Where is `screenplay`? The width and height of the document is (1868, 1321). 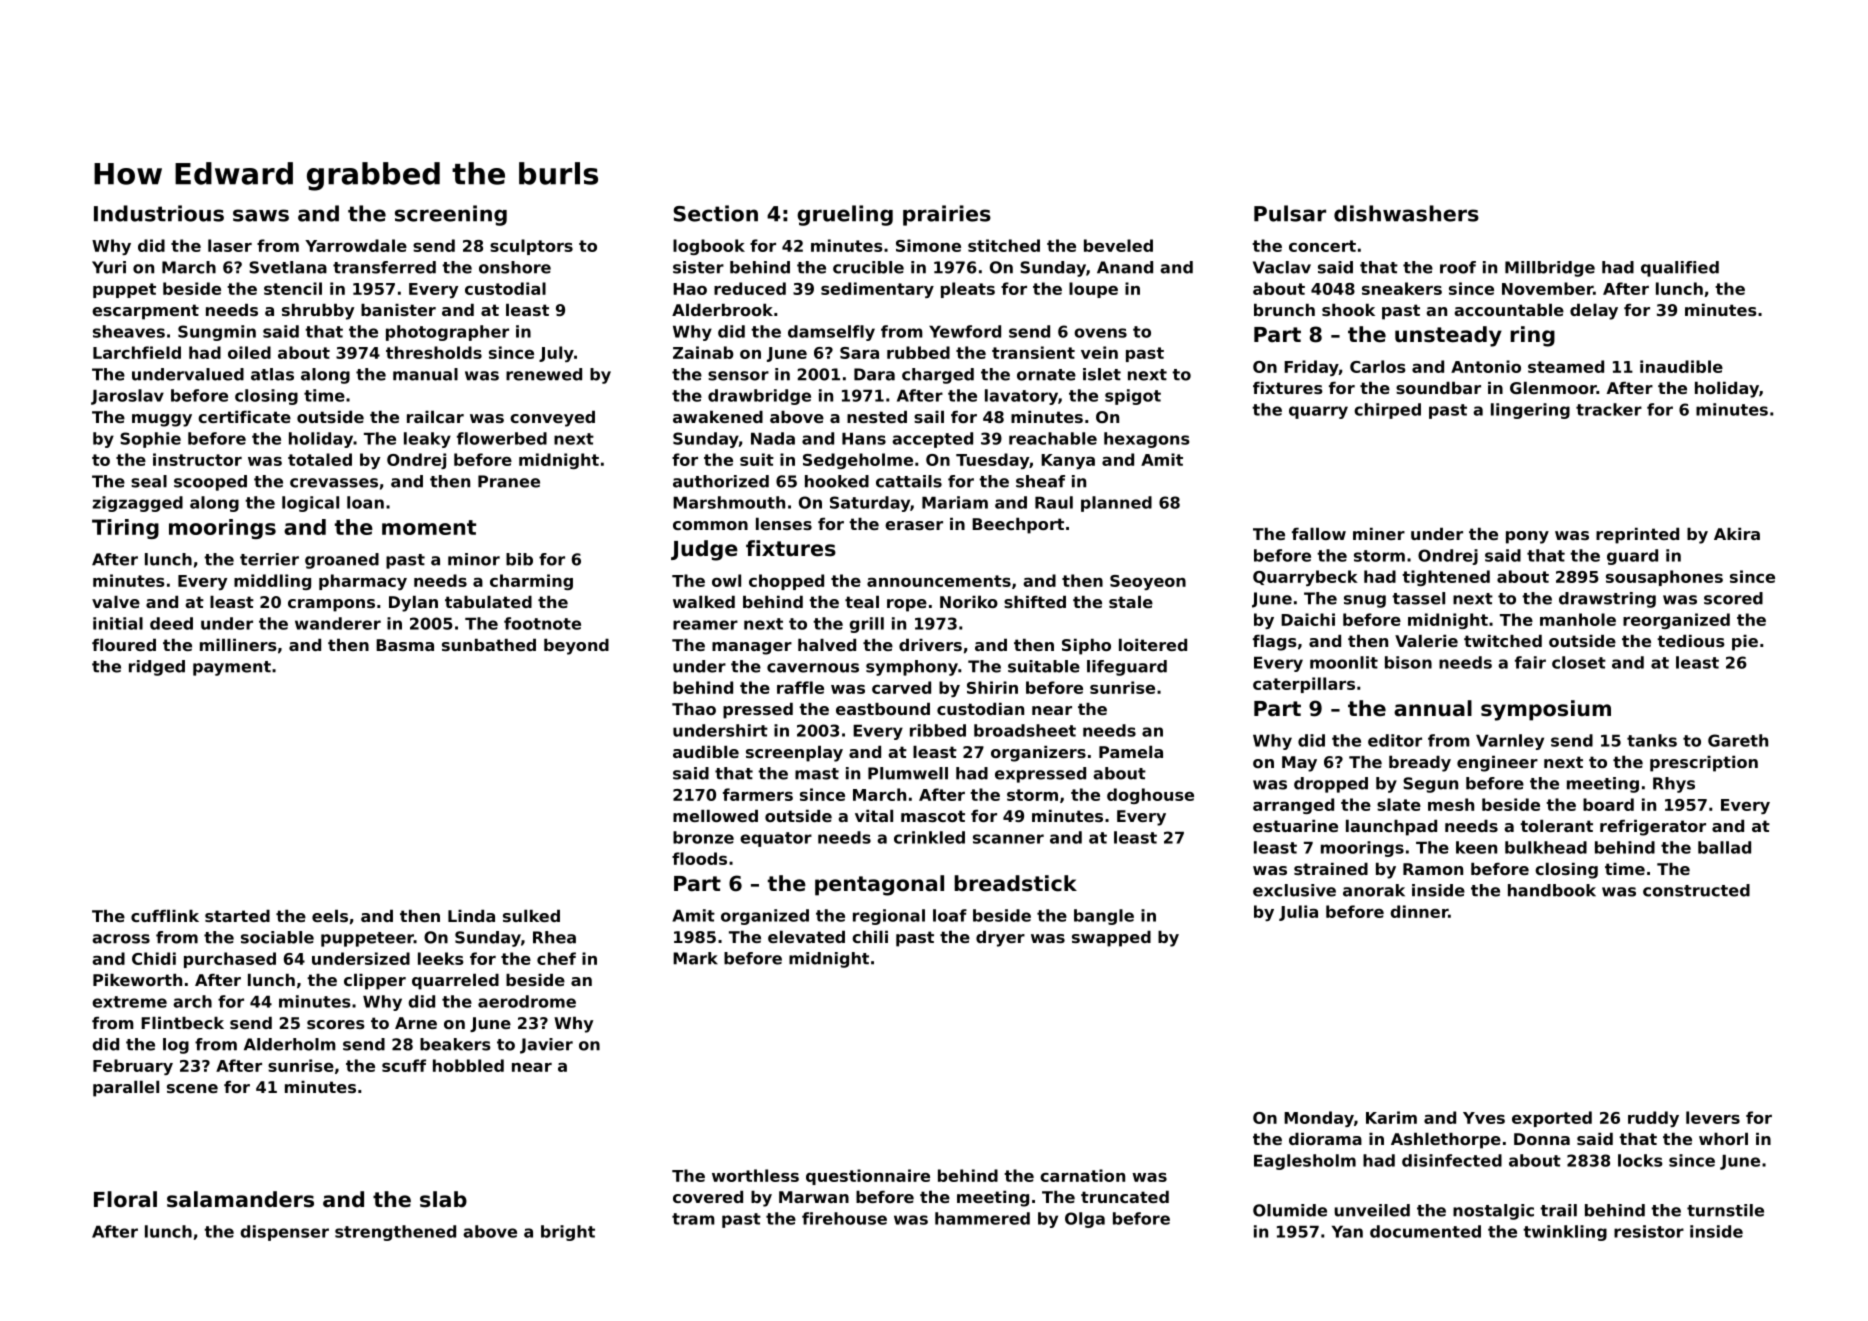 screenplay is located at coordinates (794, 754).
